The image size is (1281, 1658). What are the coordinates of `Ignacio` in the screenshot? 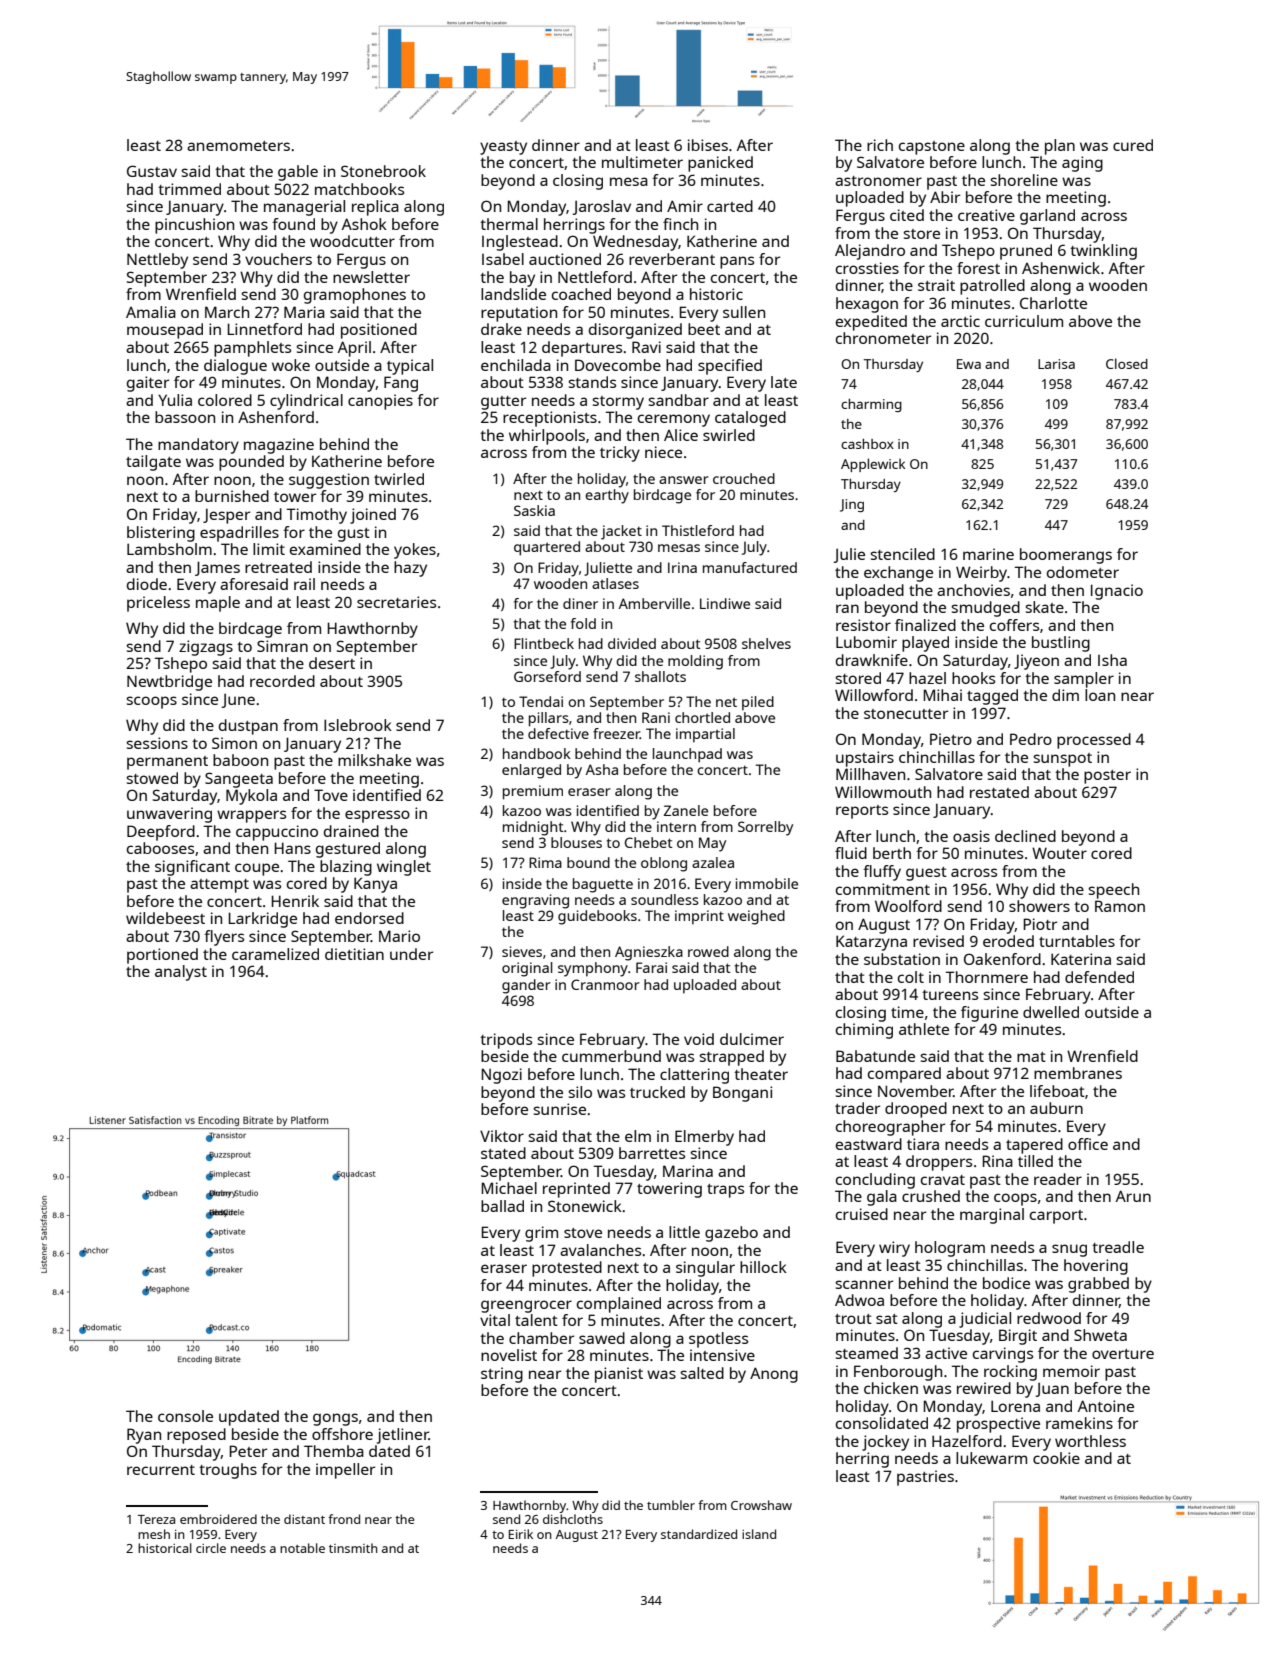 It's located at (1117, 592).
